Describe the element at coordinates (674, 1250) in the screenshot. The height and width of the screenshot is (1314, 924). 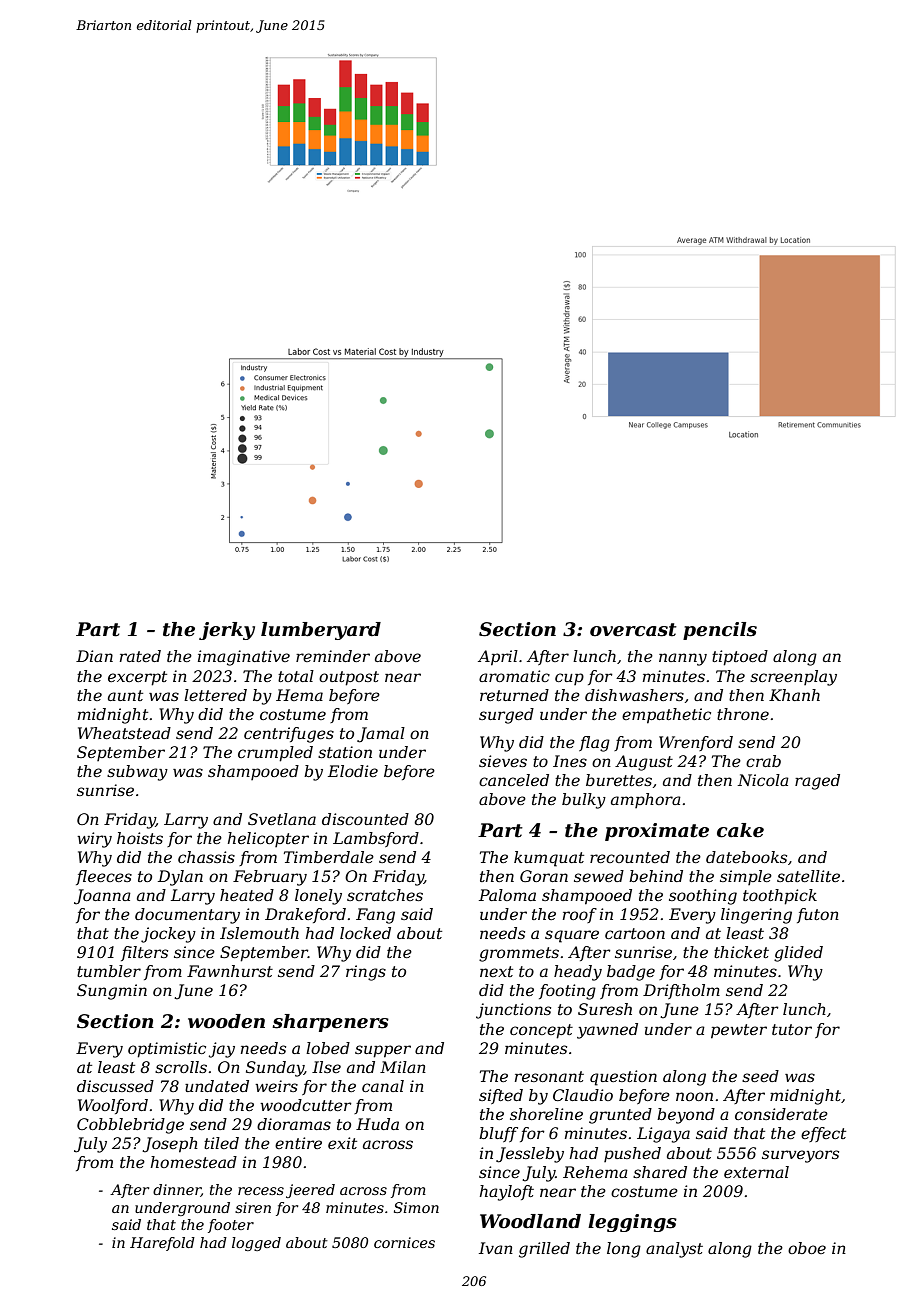
I see `analyst` at that location.
